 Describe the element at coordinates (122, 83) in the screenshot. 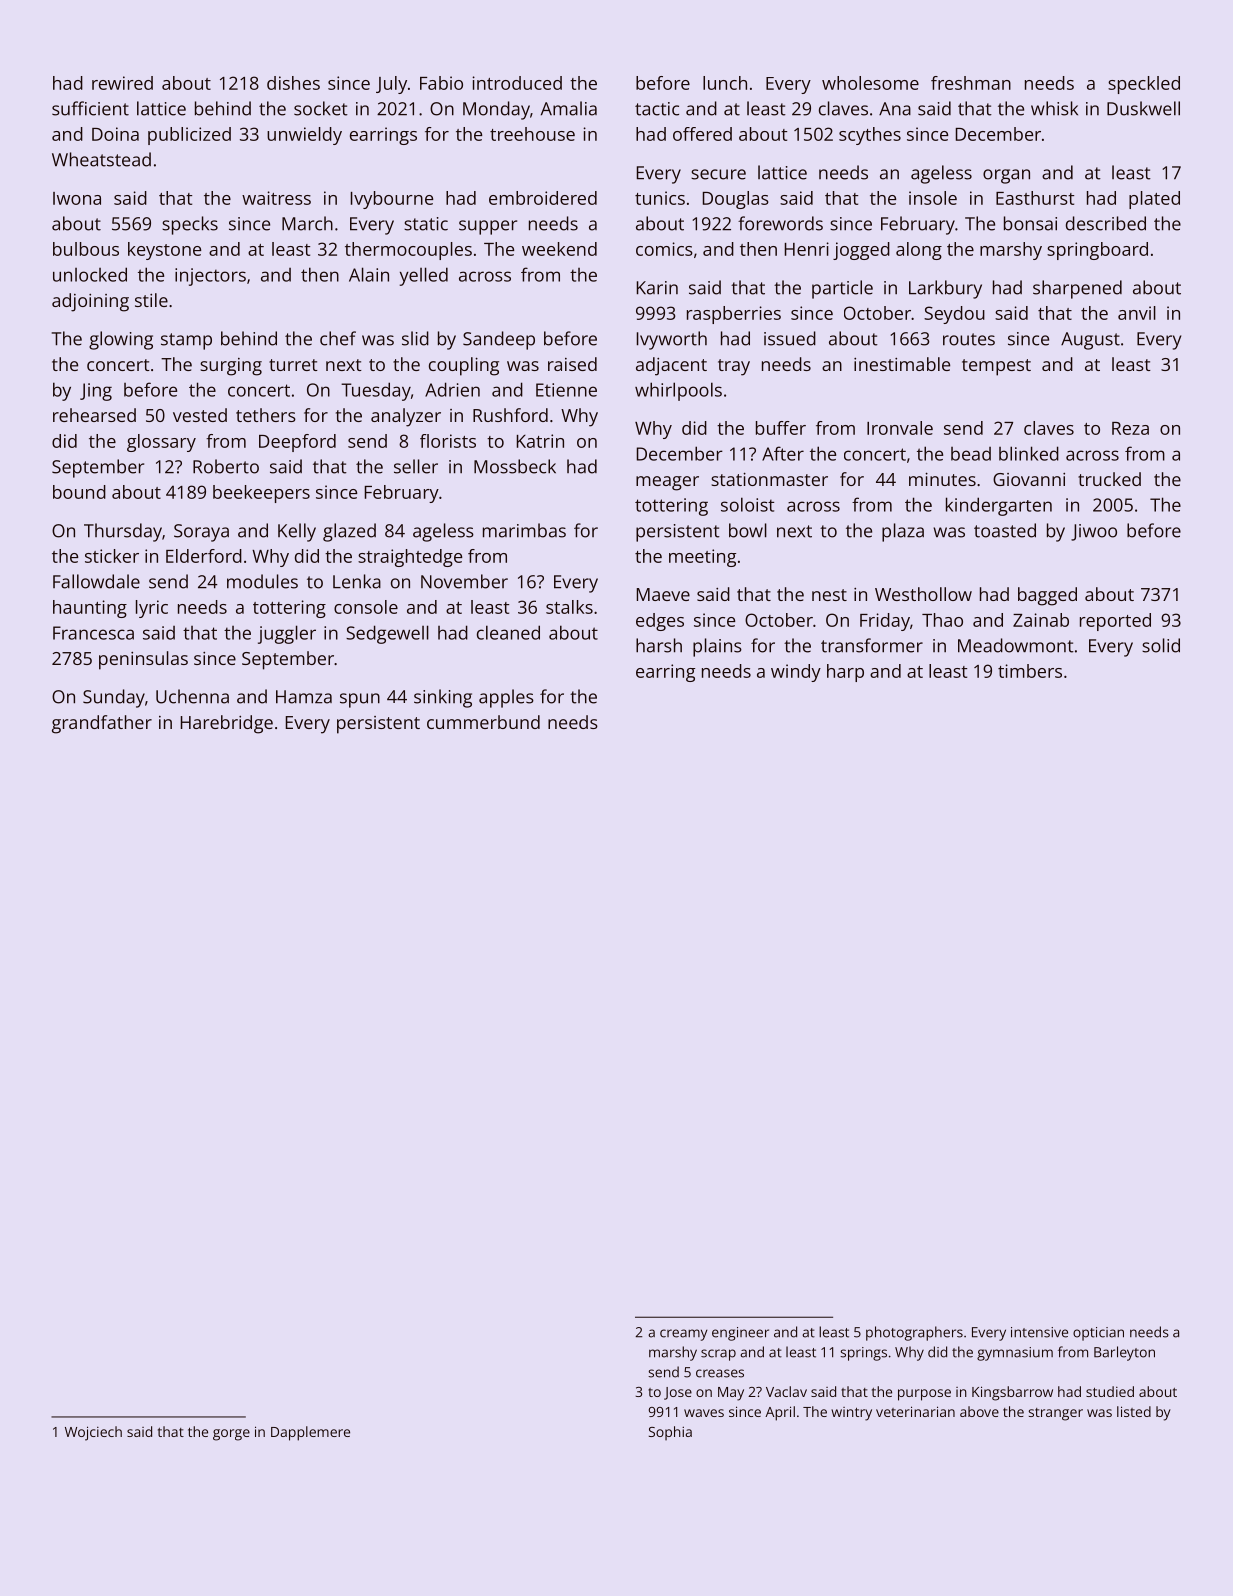

I see `rewired` at that location.
